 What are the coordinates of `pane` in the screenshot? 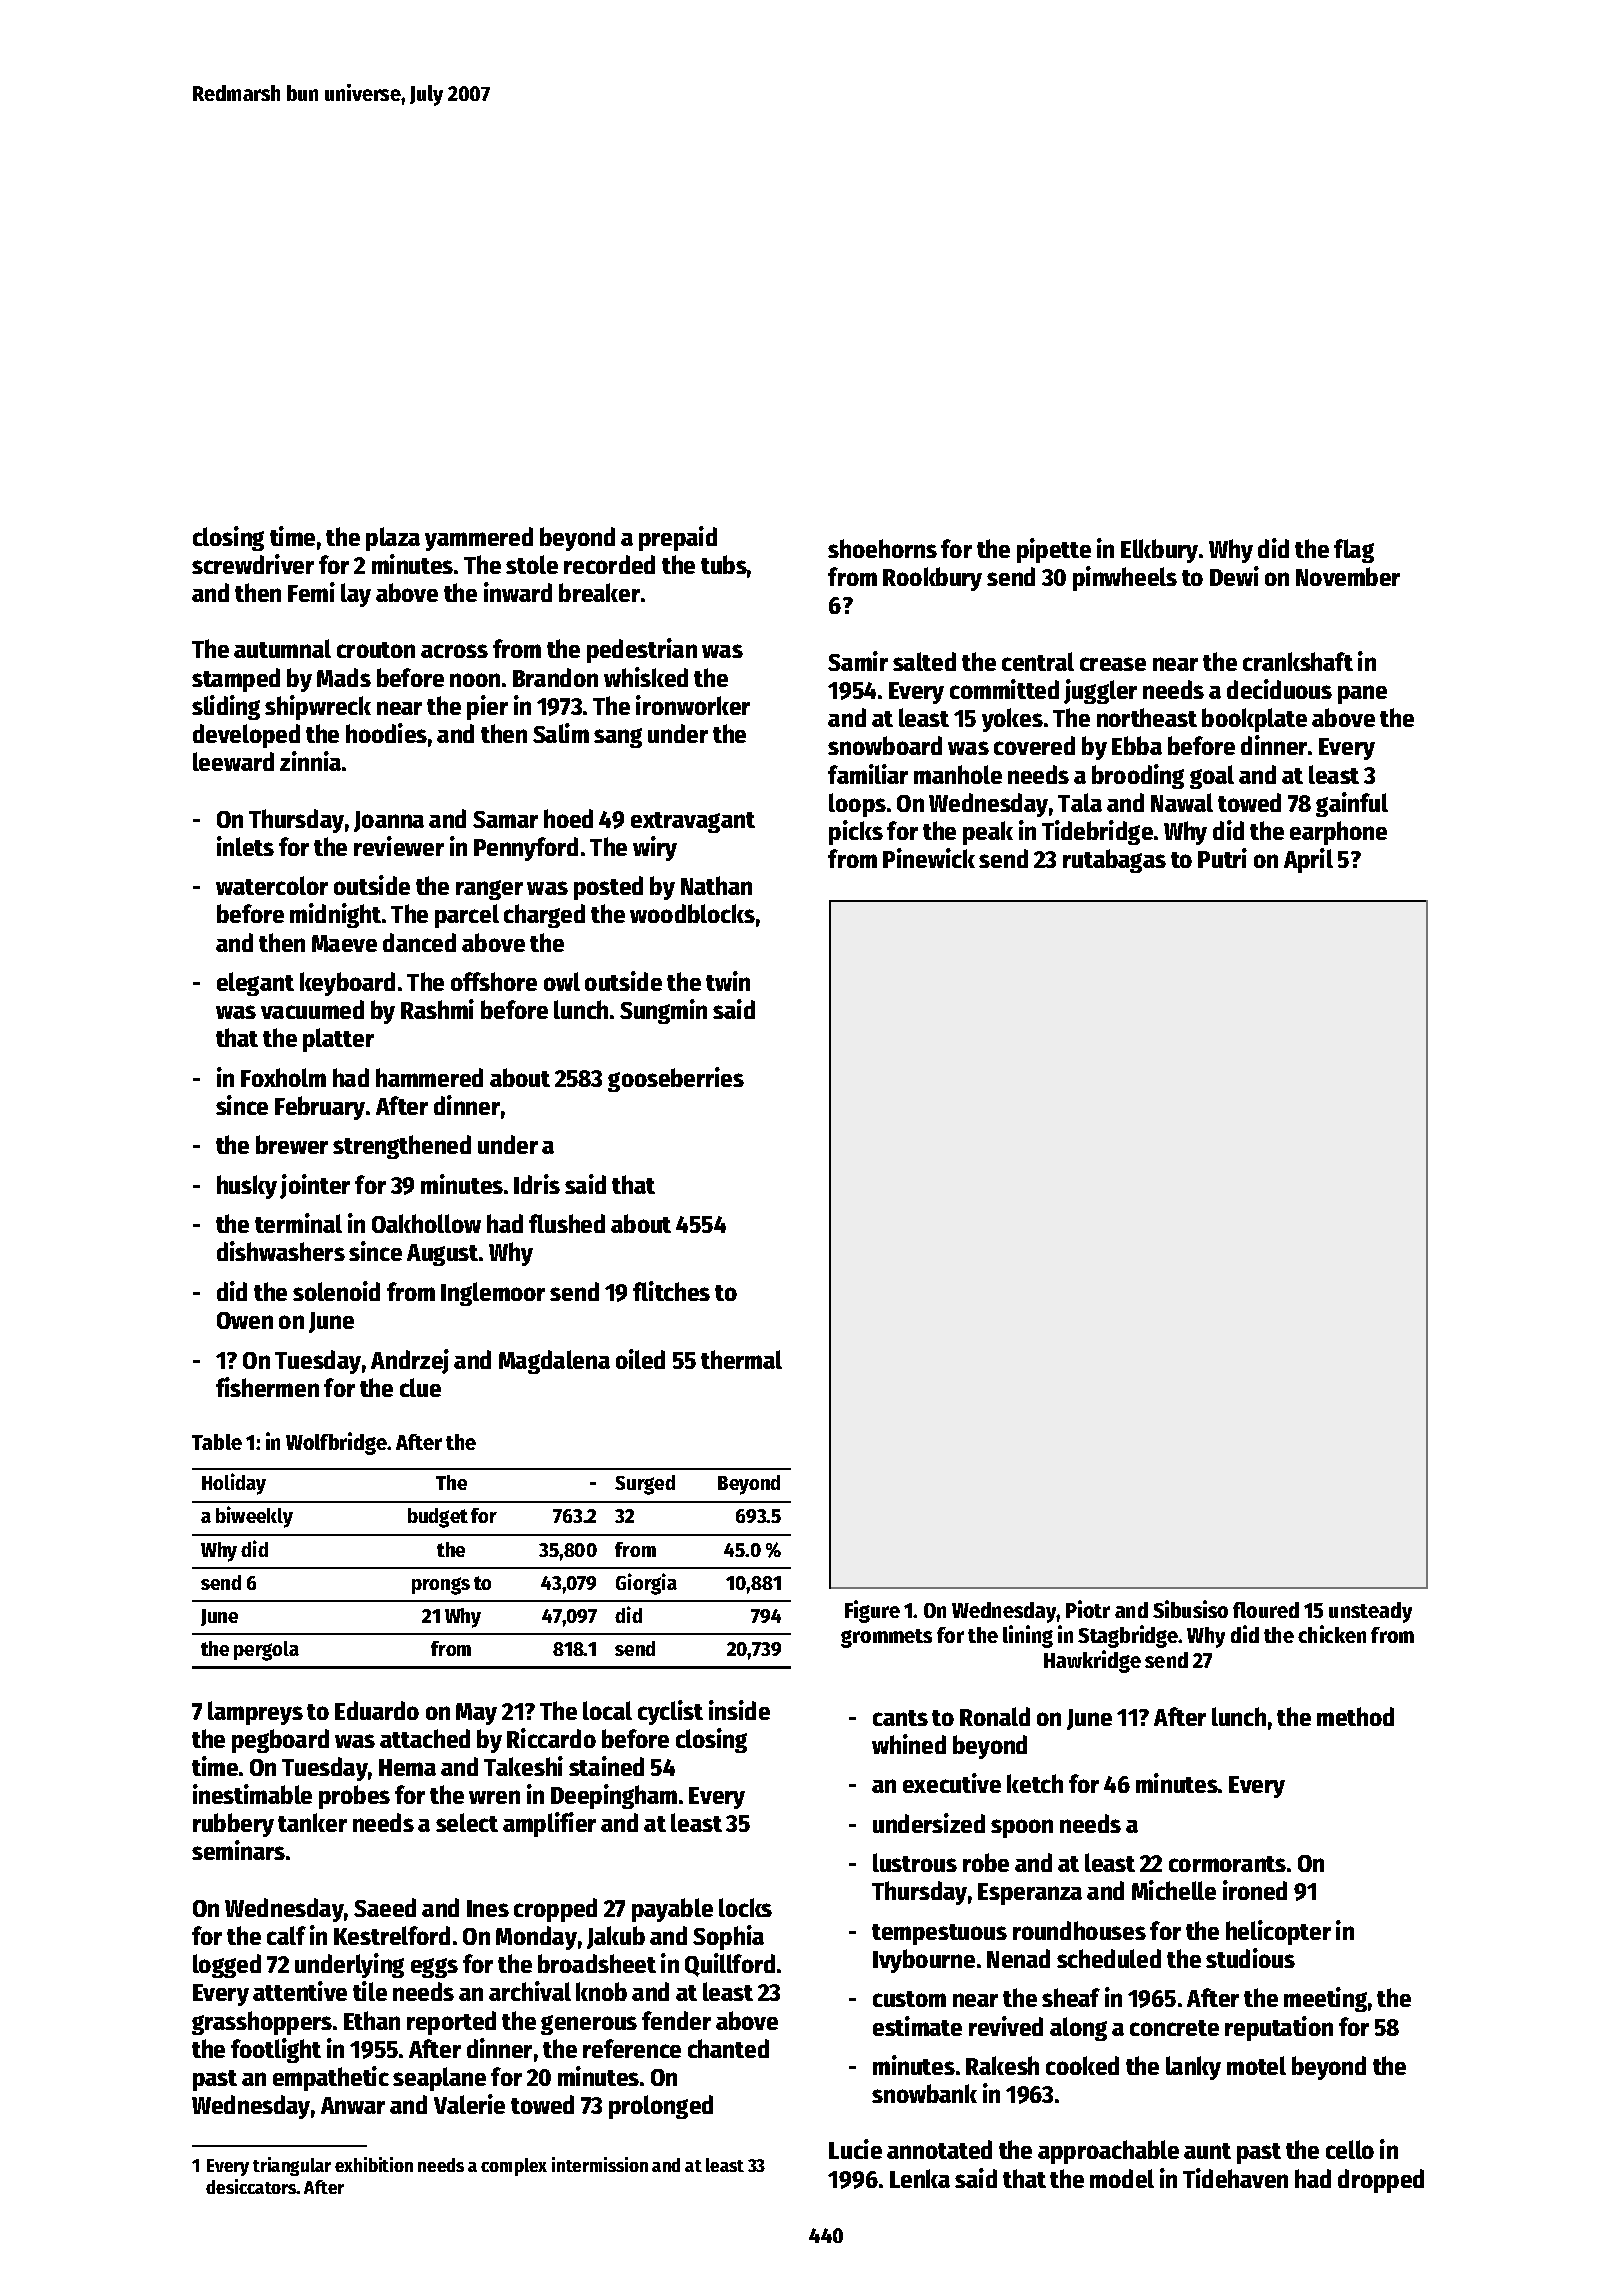 It's located at (1362, 694).
